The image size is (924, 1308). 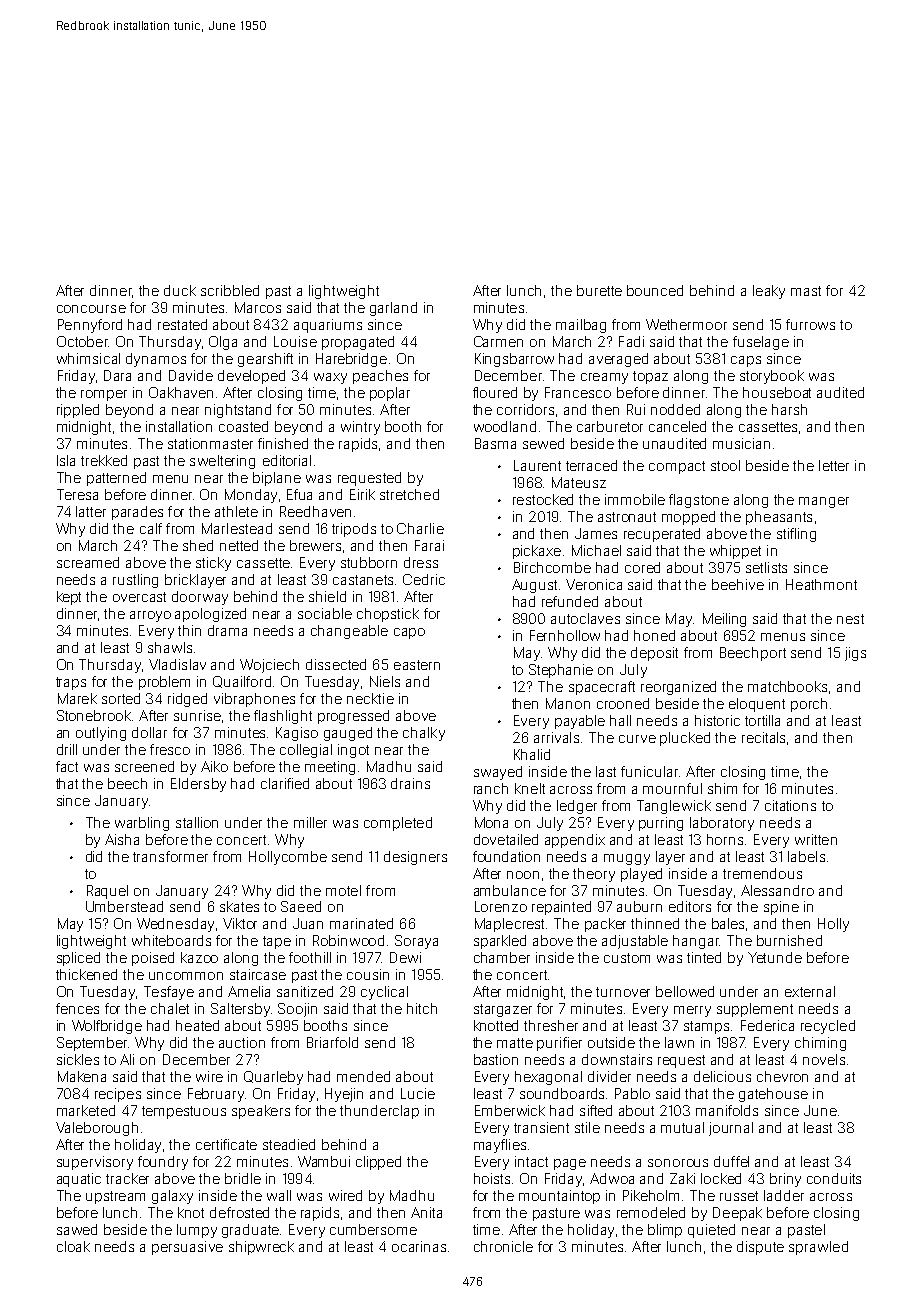 What do you see at coordinates (297, 1010) in the document?
I see `Soojin` at bounding box center [297, 1010].
